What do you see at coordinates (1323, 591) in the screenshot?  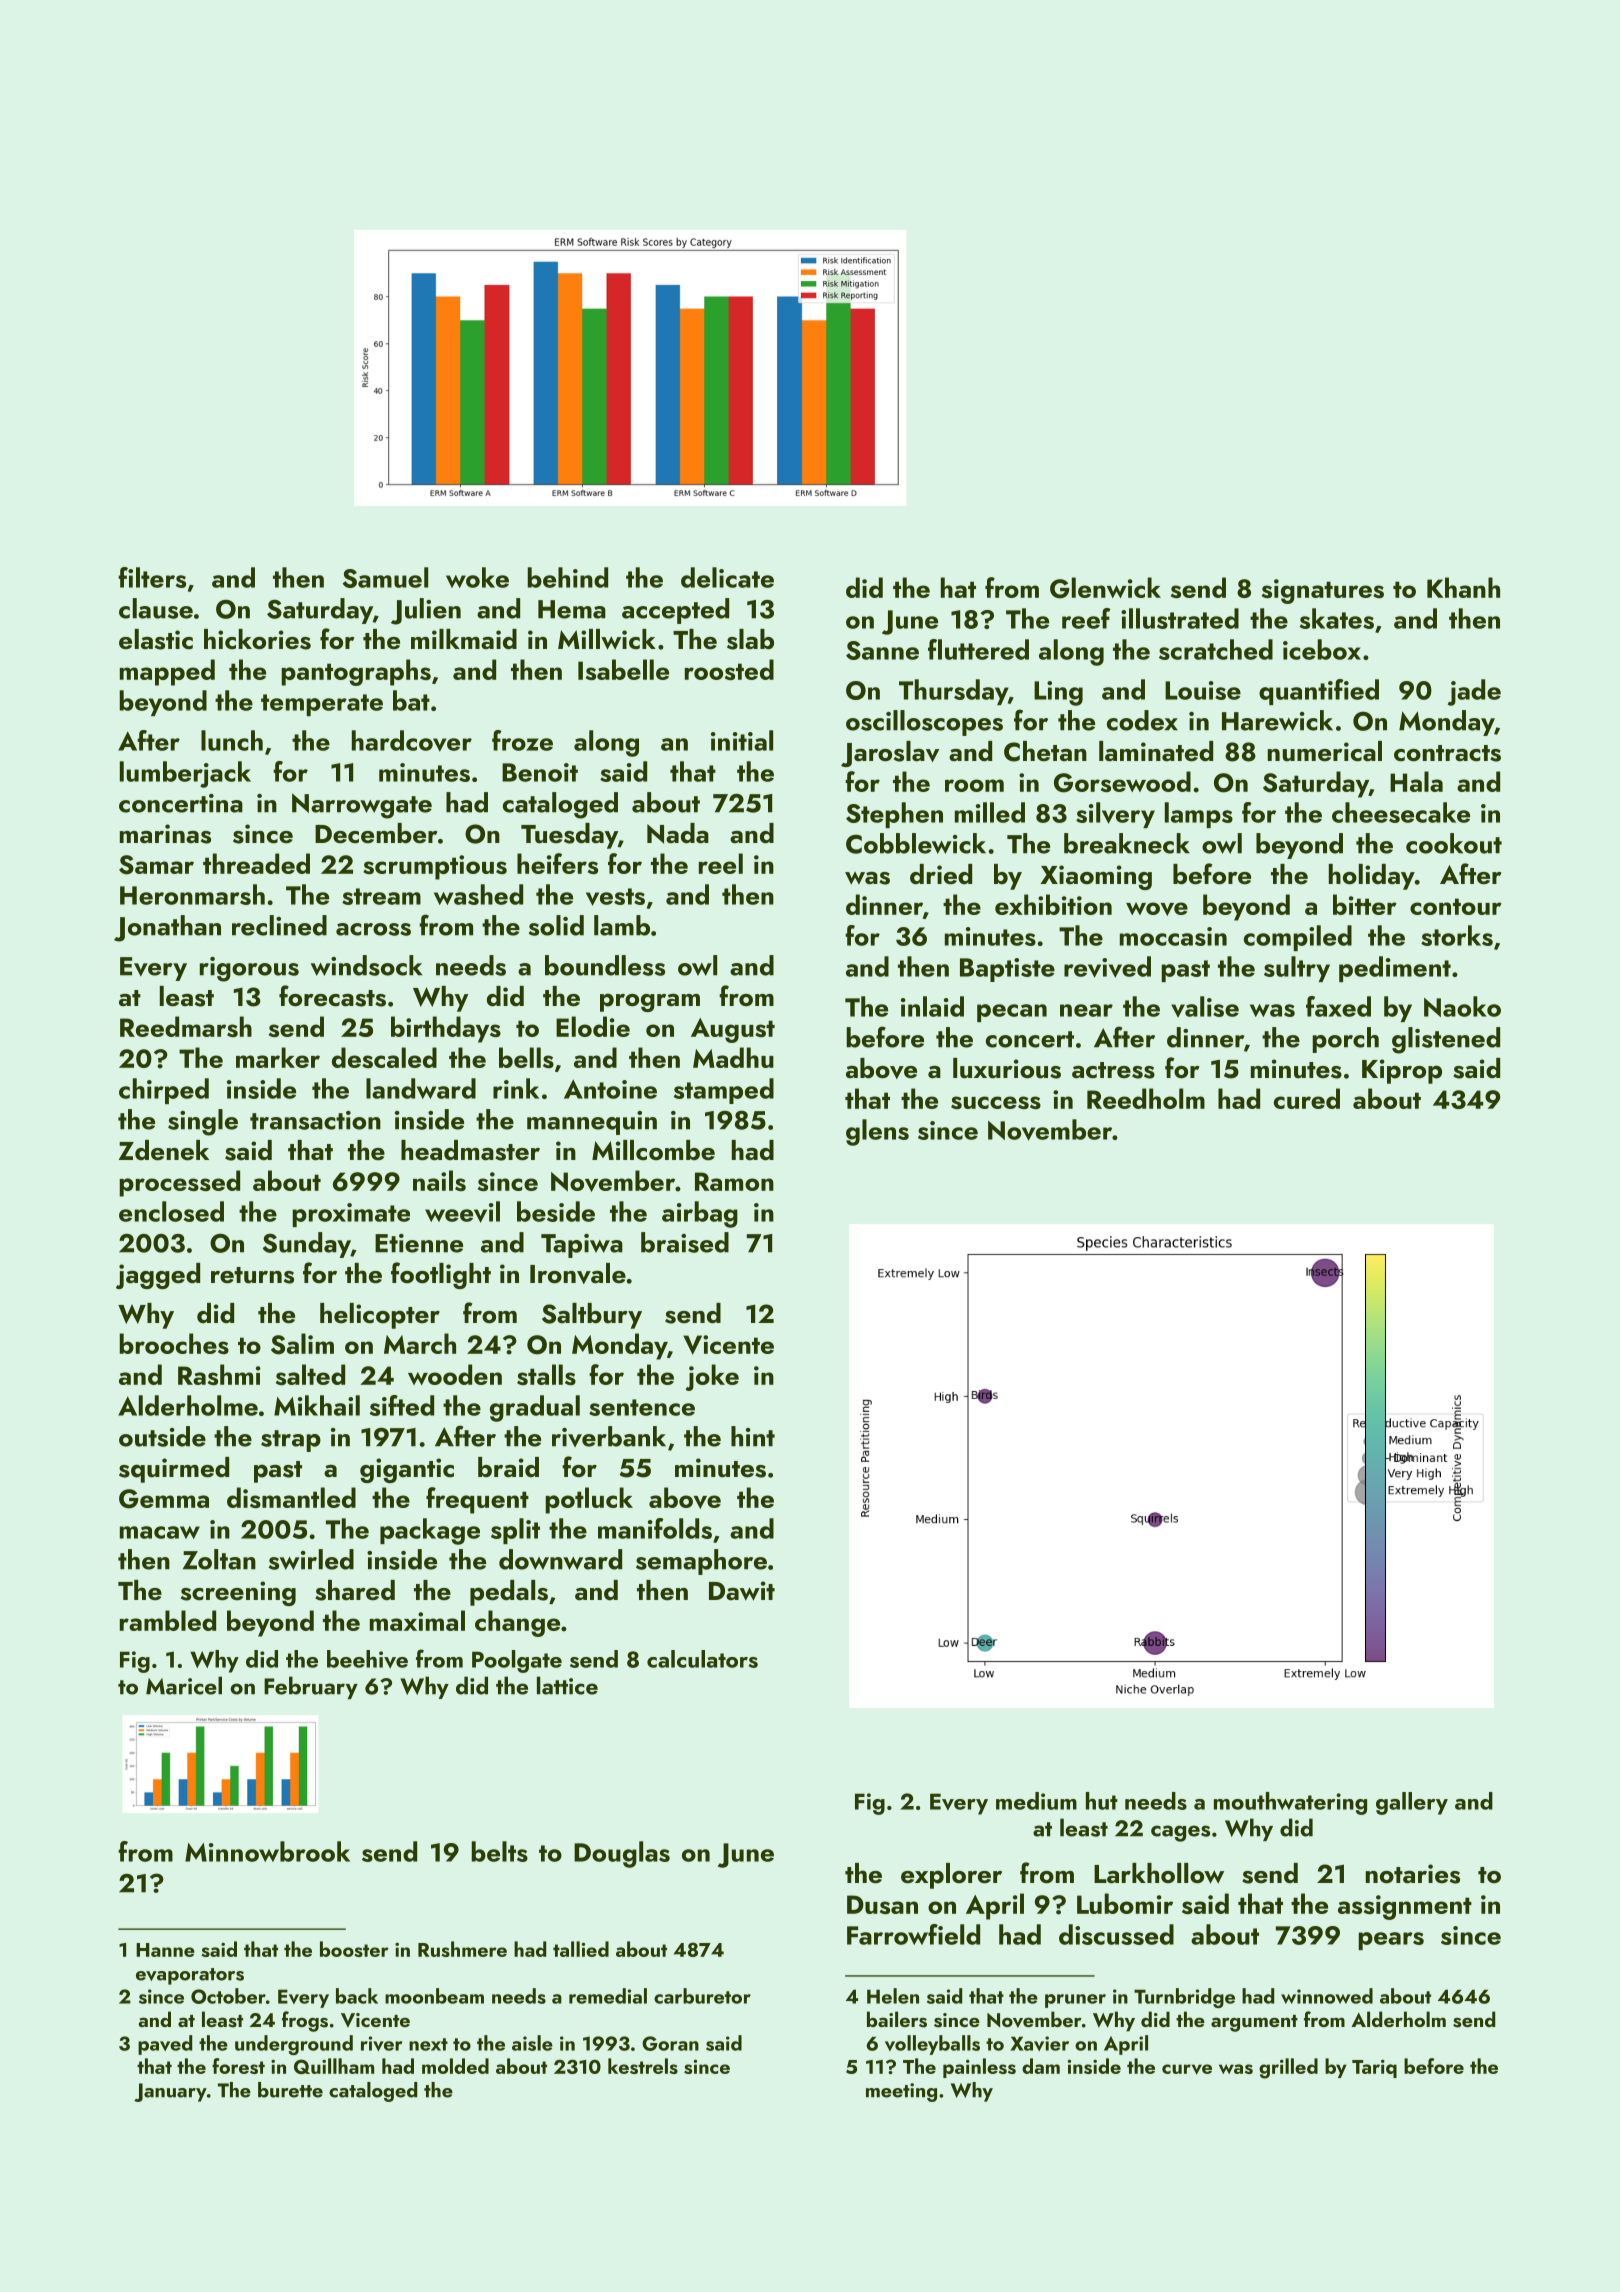 I see `signatures` at bounding box center [1323, 591].
